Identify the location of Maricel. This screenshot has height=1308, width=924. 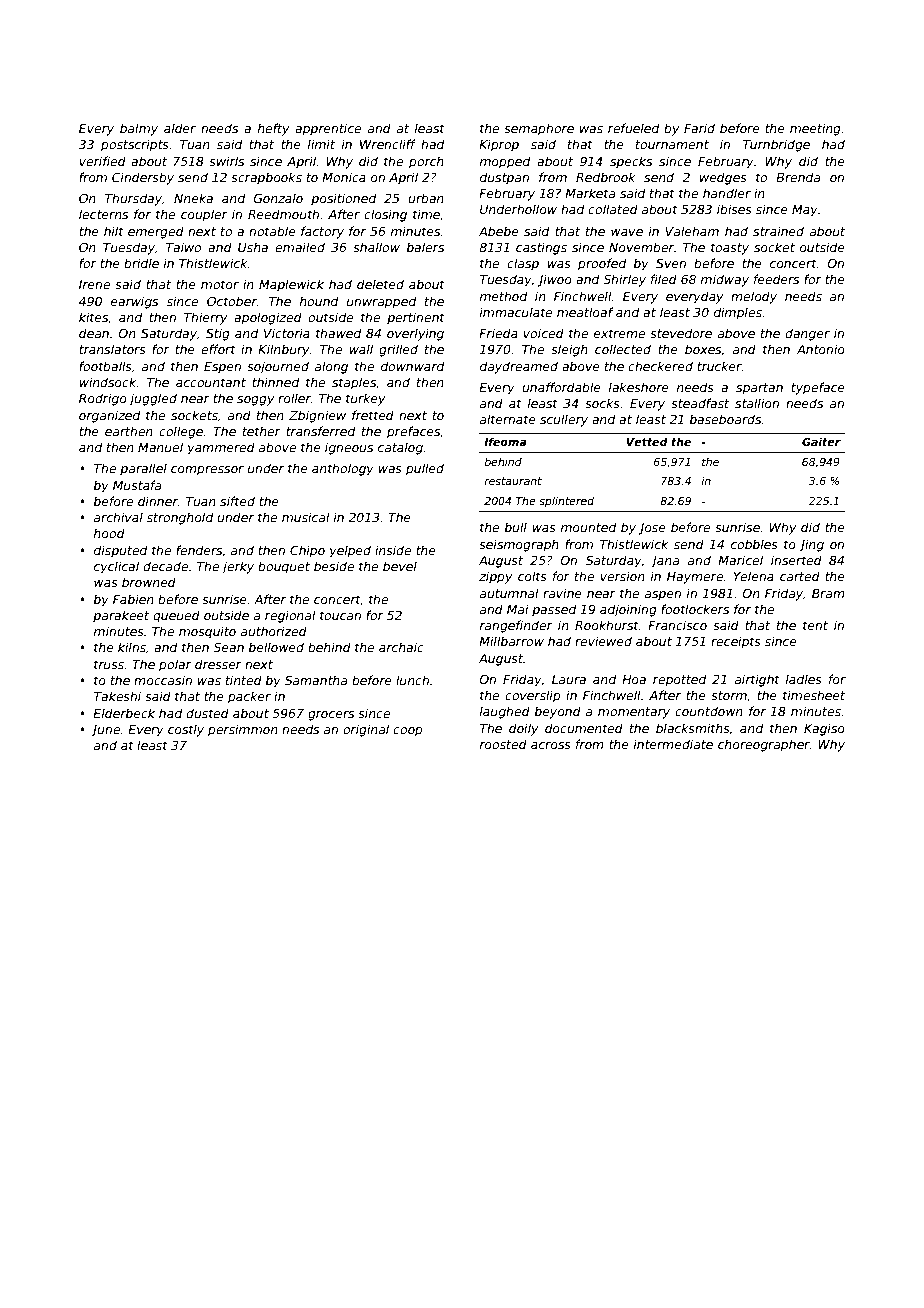
(740, 560).
